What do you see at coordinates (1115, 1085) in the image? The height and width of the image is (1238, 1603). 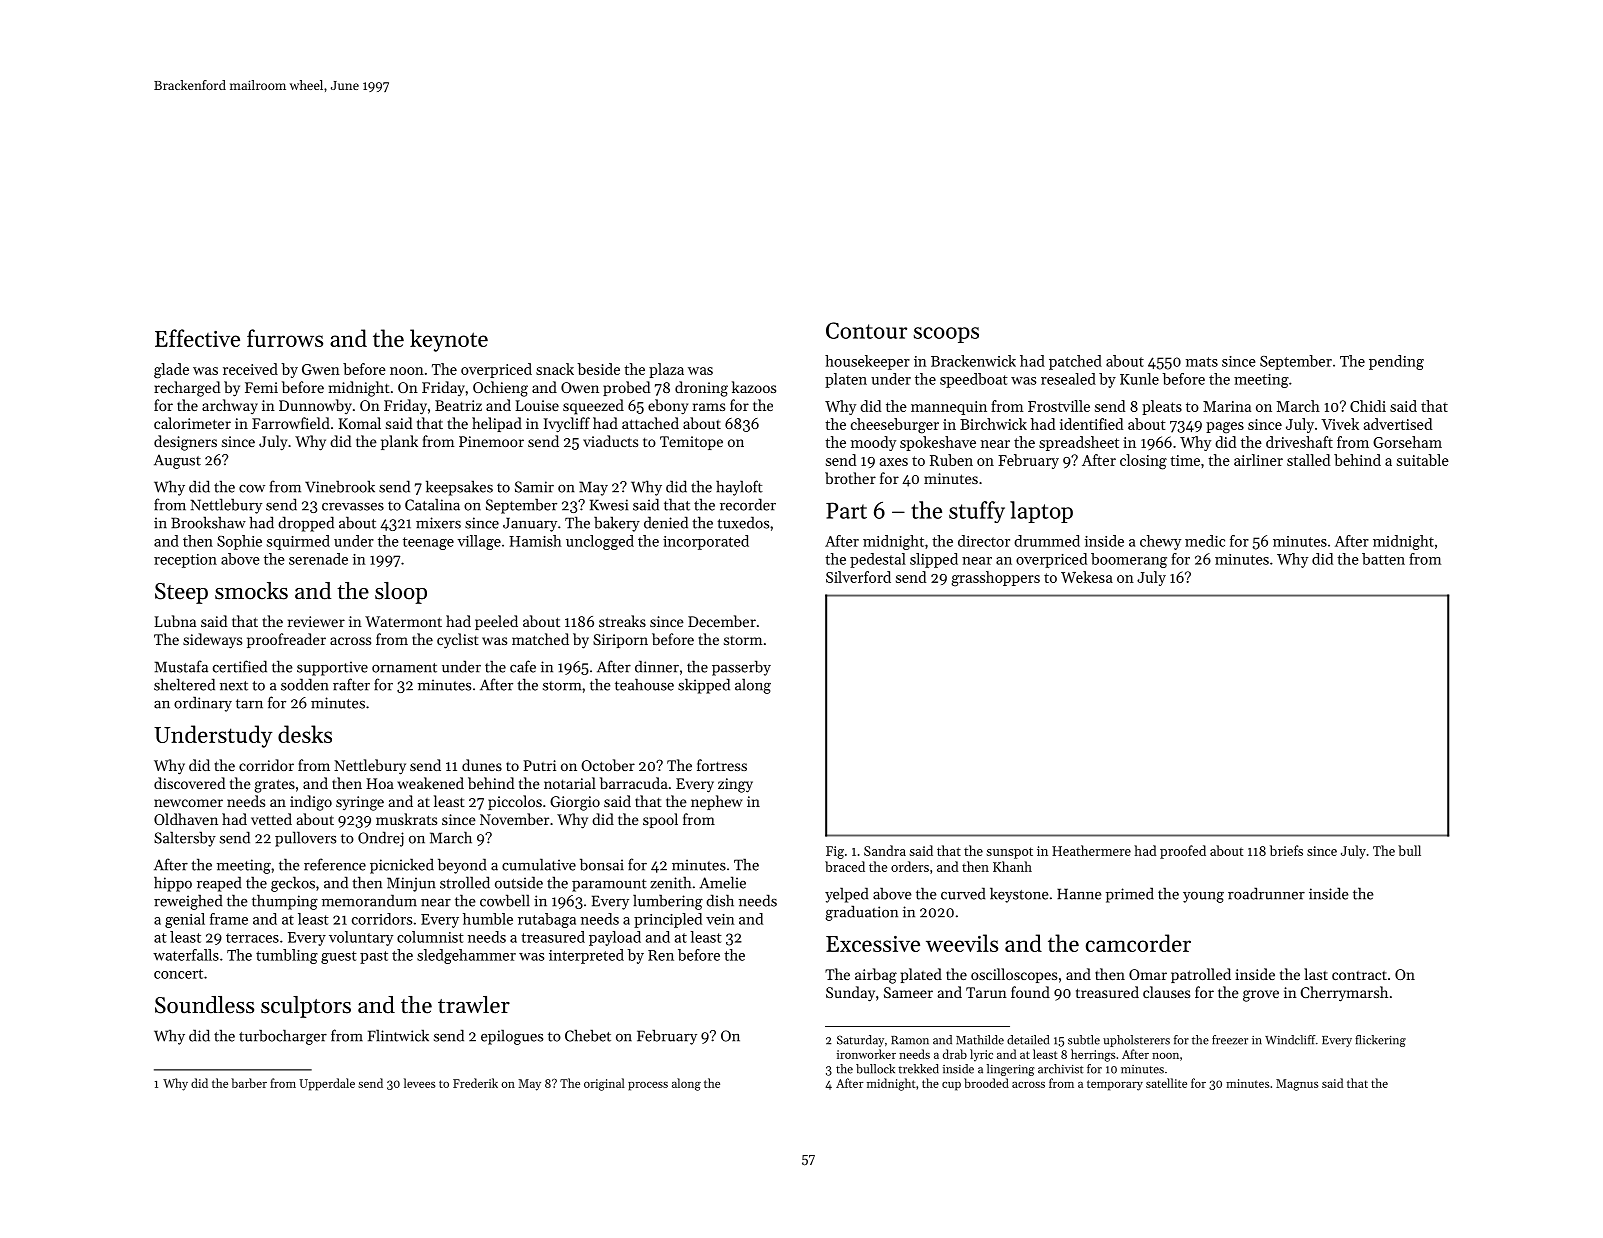 I see `temporary` at bounding box center [1115, 1085].
